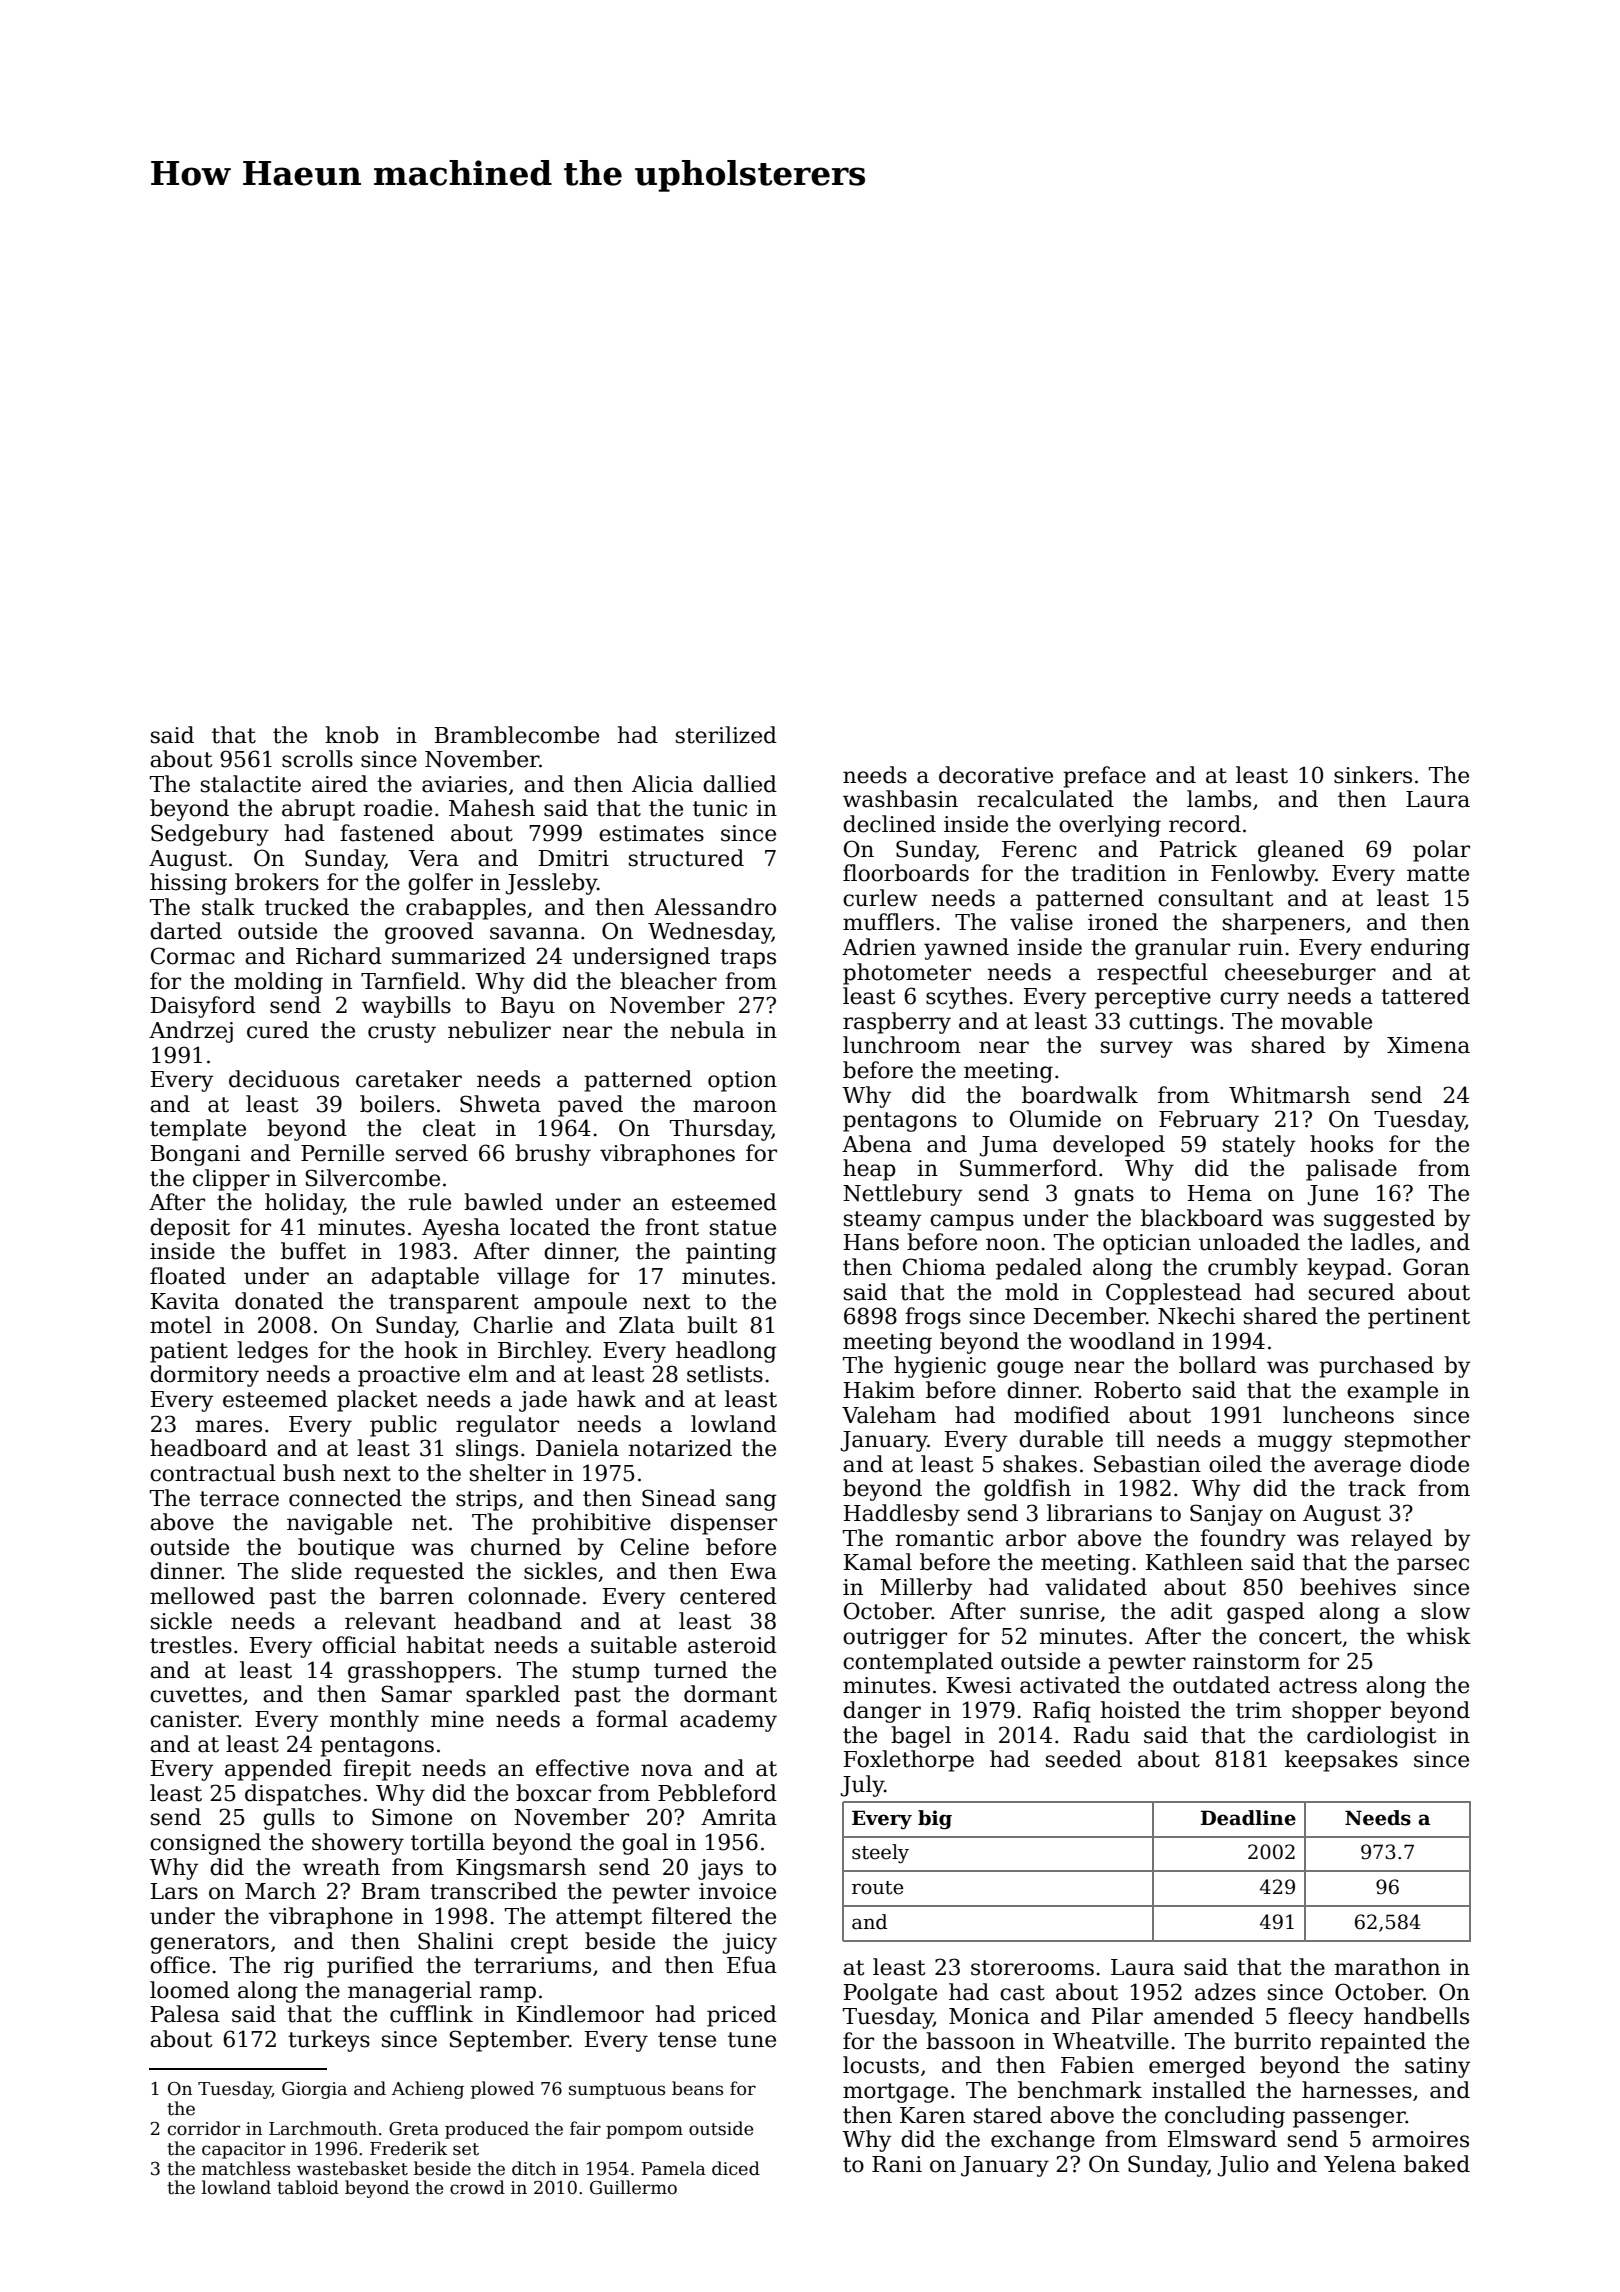 Image resolution: width=1620 pixels, height=2292 pixels. What do you see at coordinates (970, 2041) in the document?
I see `bassoon` at bounding box center [970, 2041].
